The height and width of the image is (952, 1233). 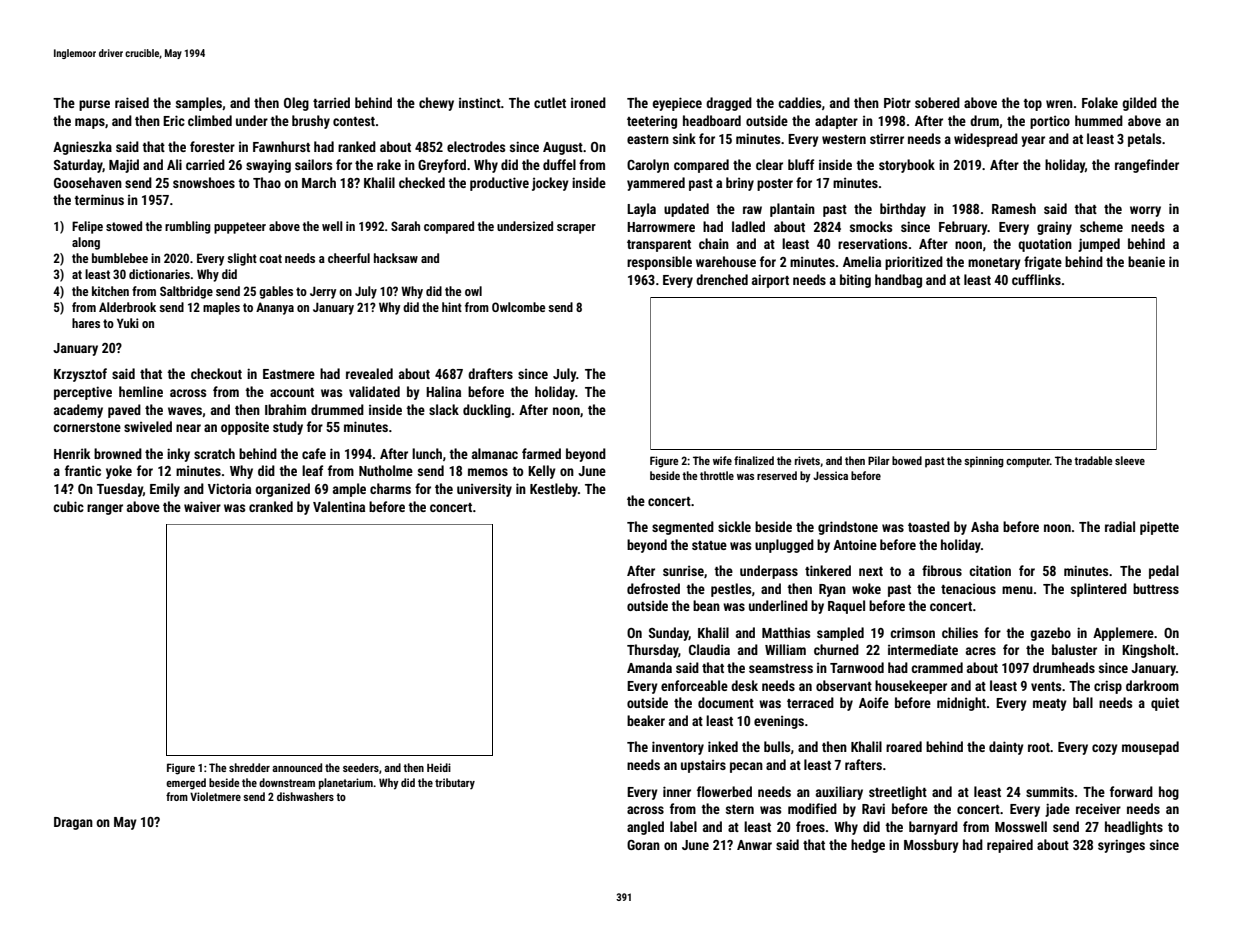 I want to click on gilded, so click(x=1139, y=104).
